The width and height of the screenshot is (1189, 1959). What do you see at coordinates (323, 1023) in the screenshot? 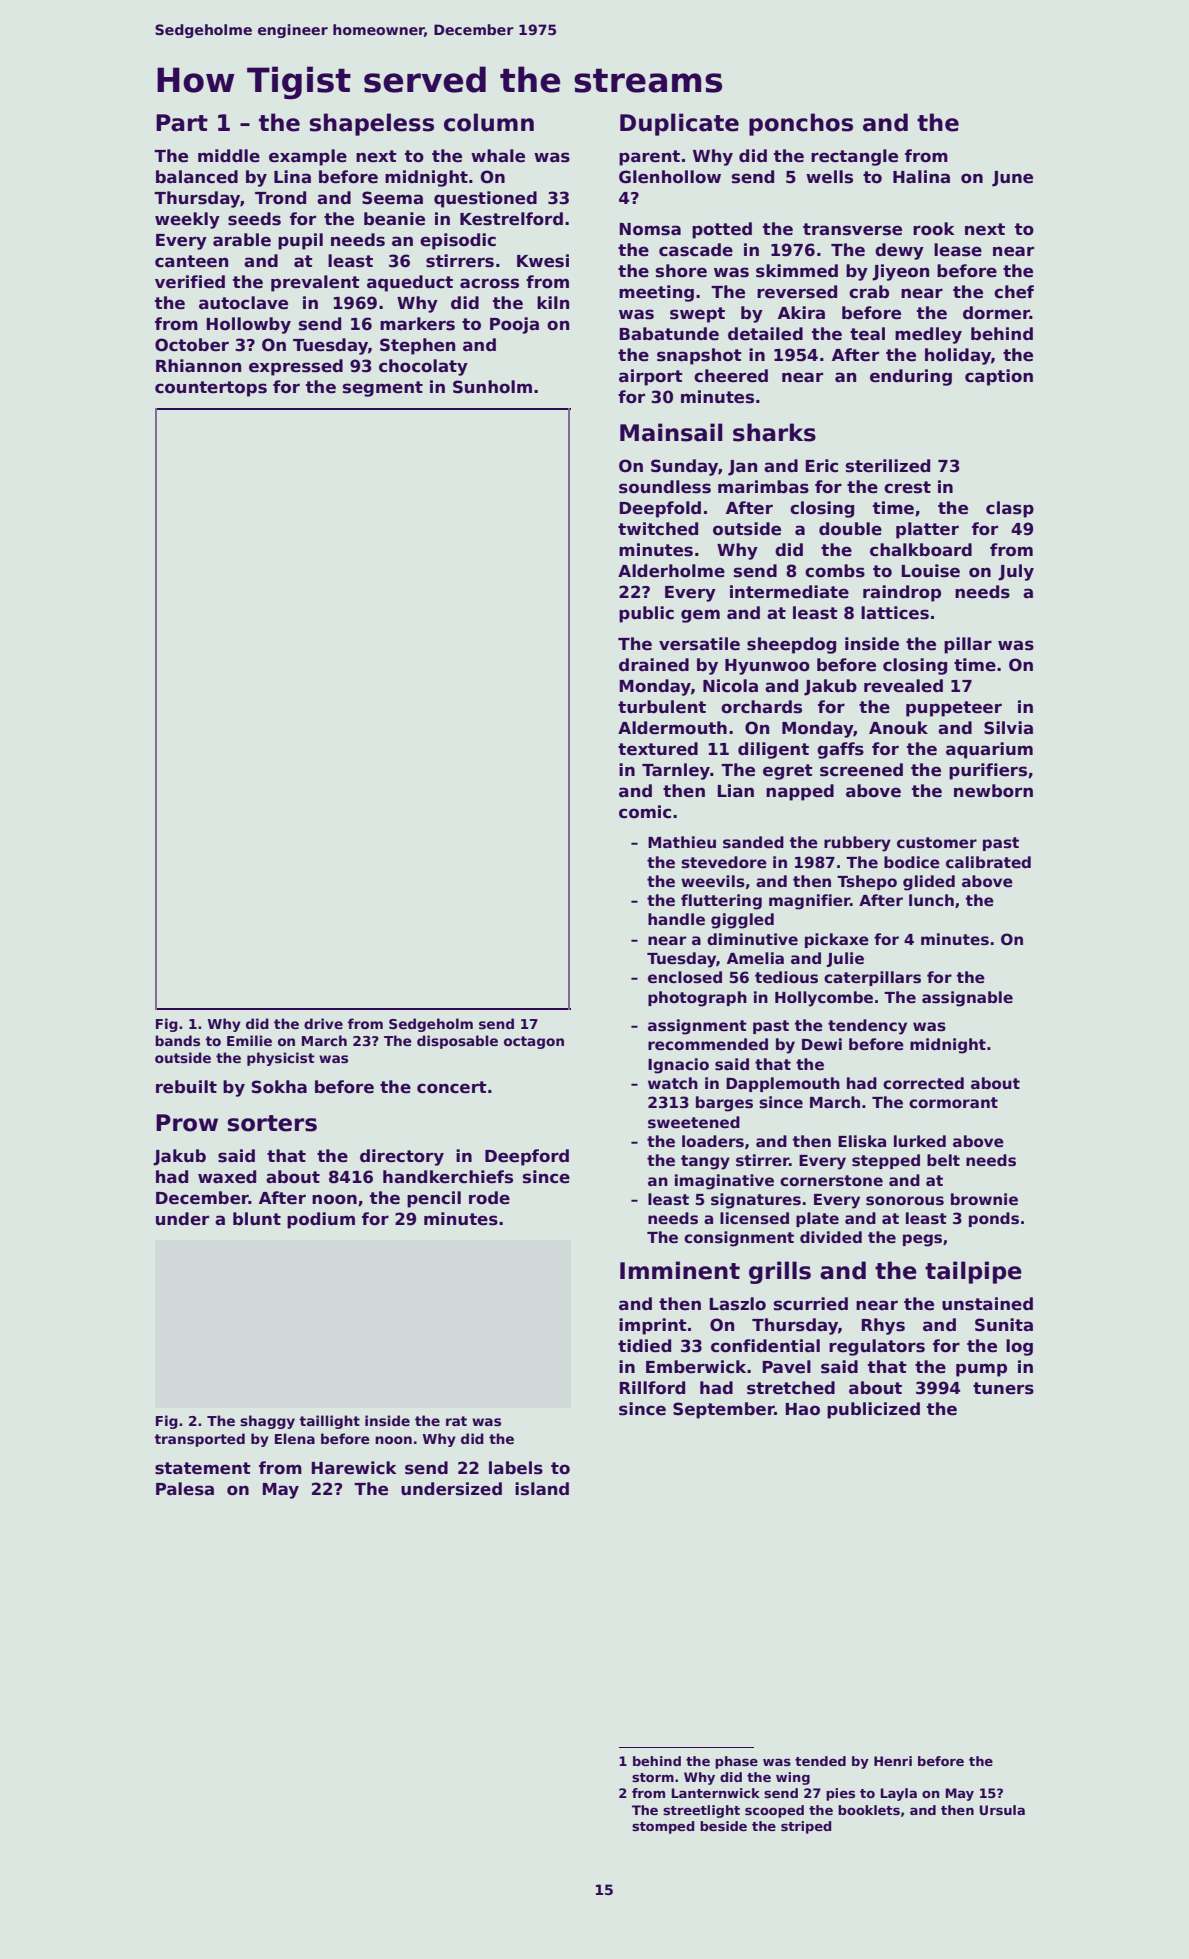
I see `drive` at bounding box center [323, 1023].
